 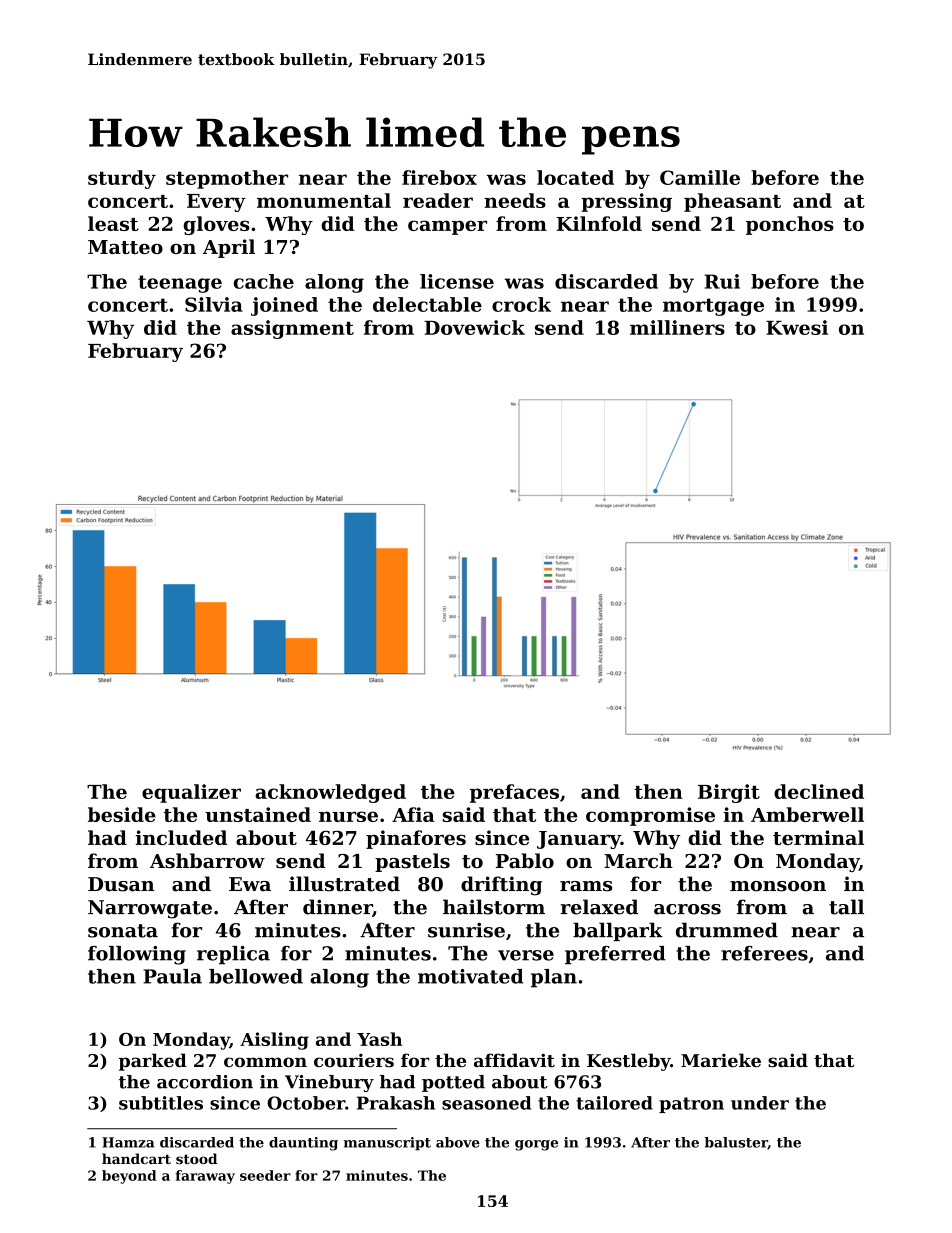 I want to click on Kwesi, so click(x=797, y=327).
